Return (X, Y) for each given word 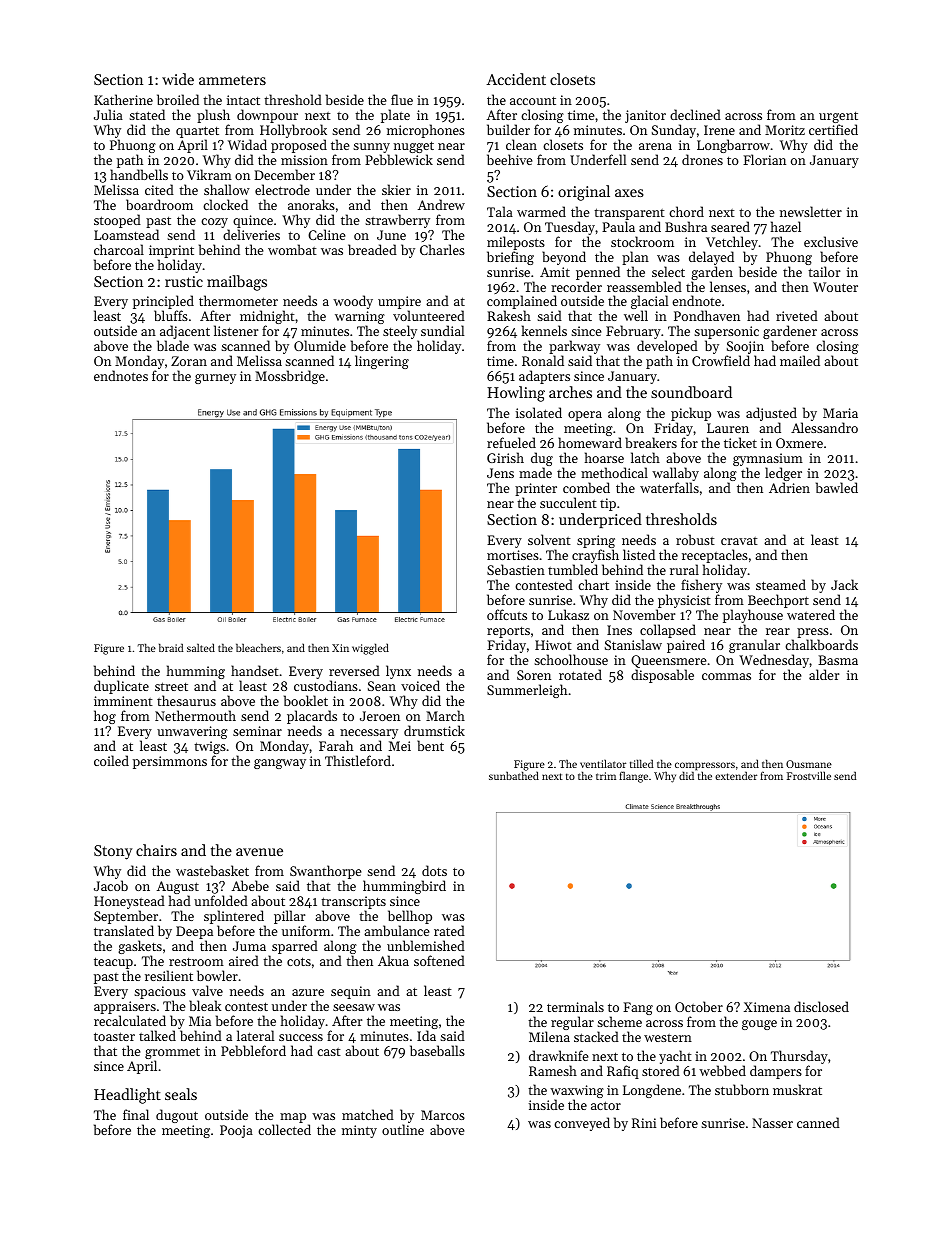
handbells (139, 174)
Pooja (236, 1131)
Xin (340, 648)
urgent (838, 117)
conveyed (582, 1124)
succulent (568, 502)
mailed (800, 360)
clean (521, 144)
